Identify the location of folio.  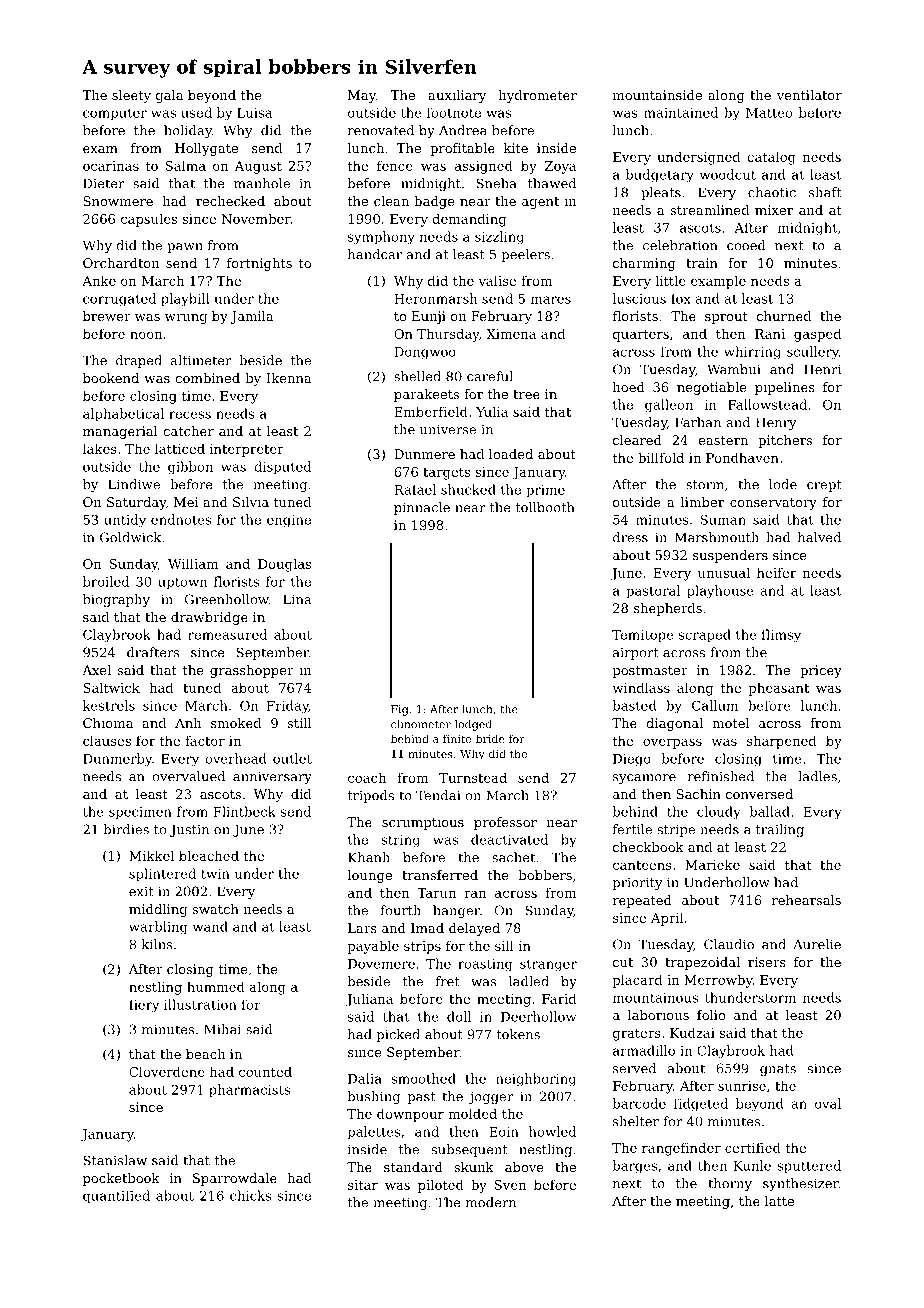
(711, 1015).
